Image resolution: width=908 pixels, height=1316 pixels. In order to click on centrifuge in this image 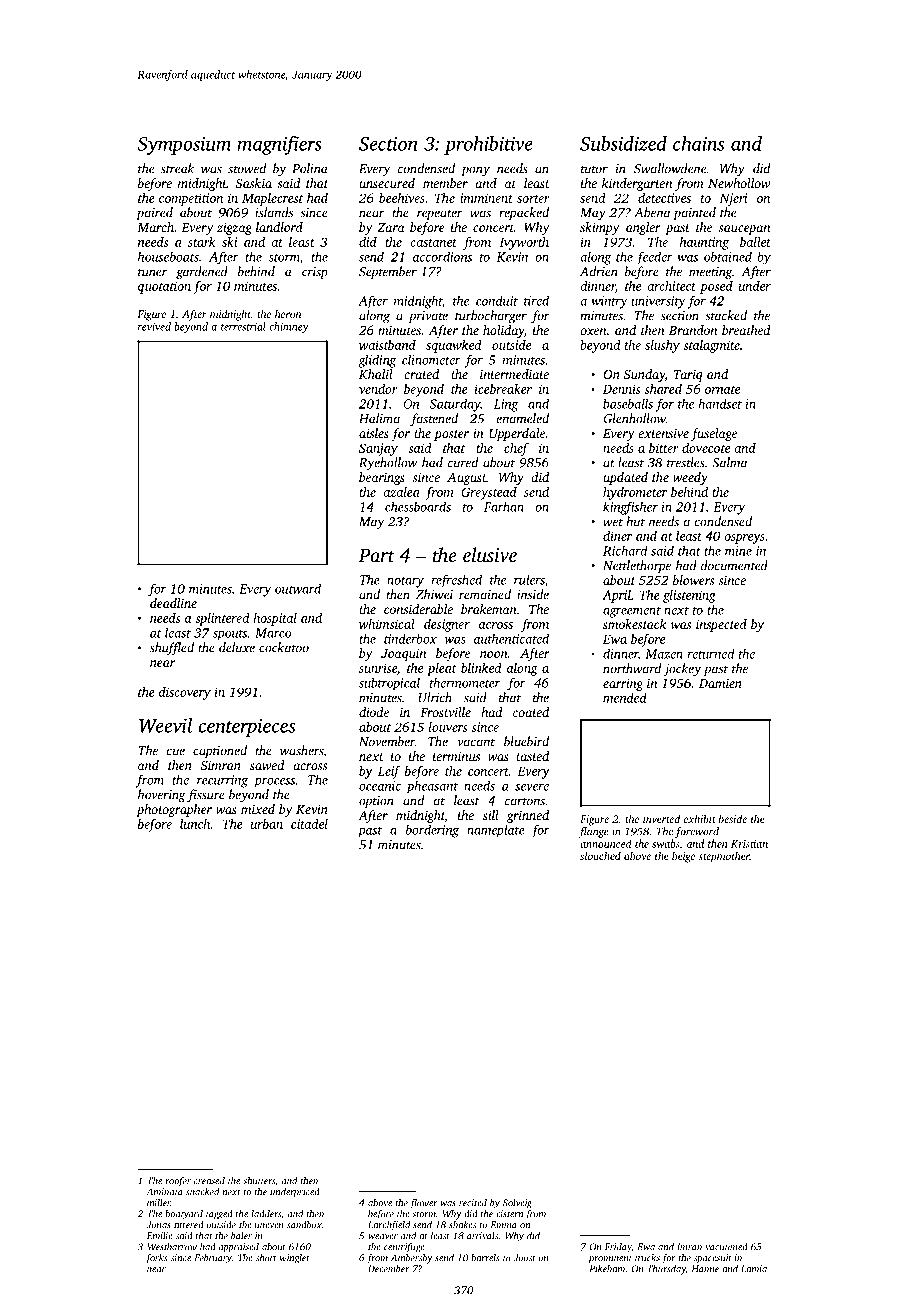, I will do `click(404, 1248)`.
